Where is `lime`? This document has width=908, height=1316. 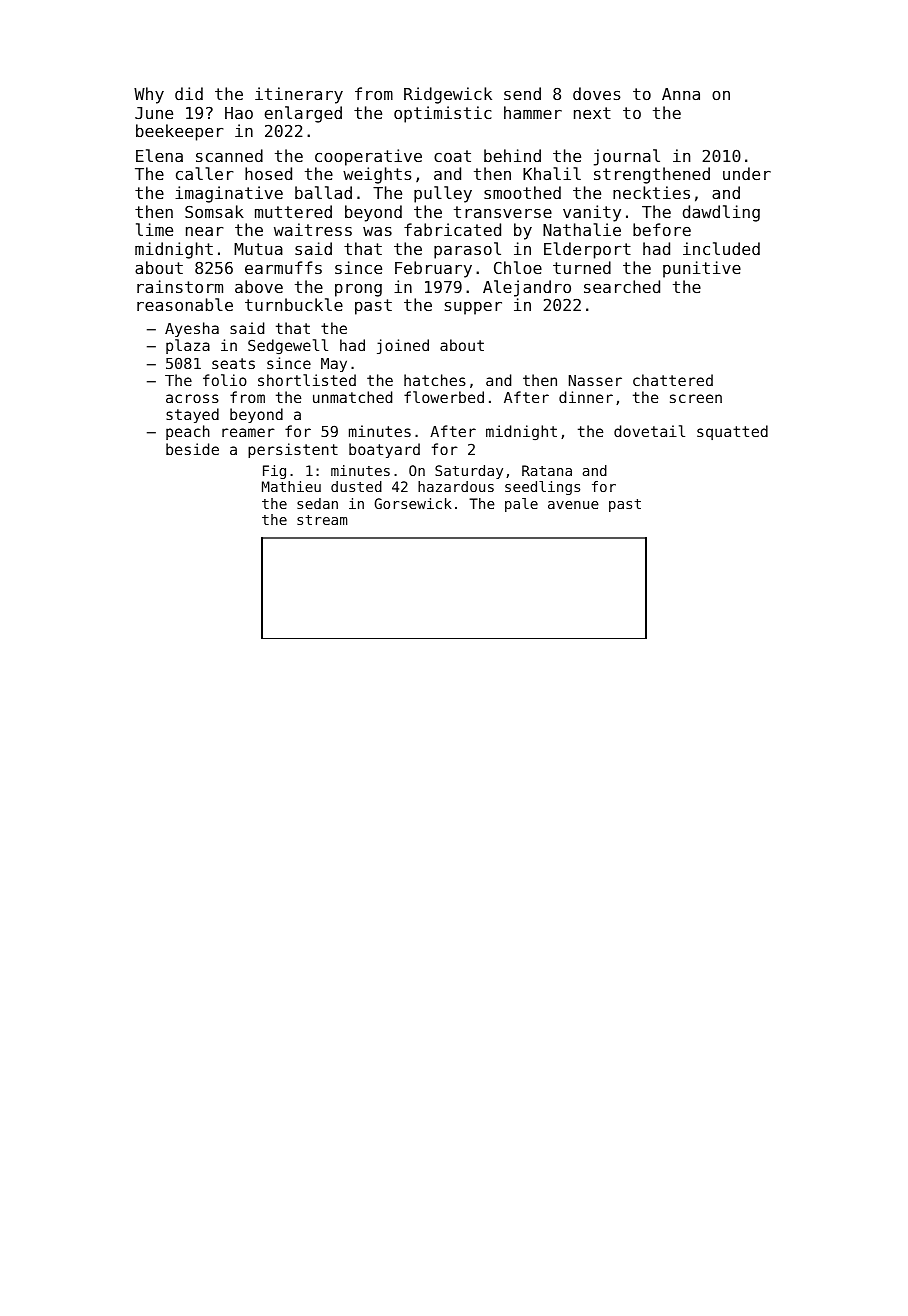
lime is located at coordinates (154, 229).
